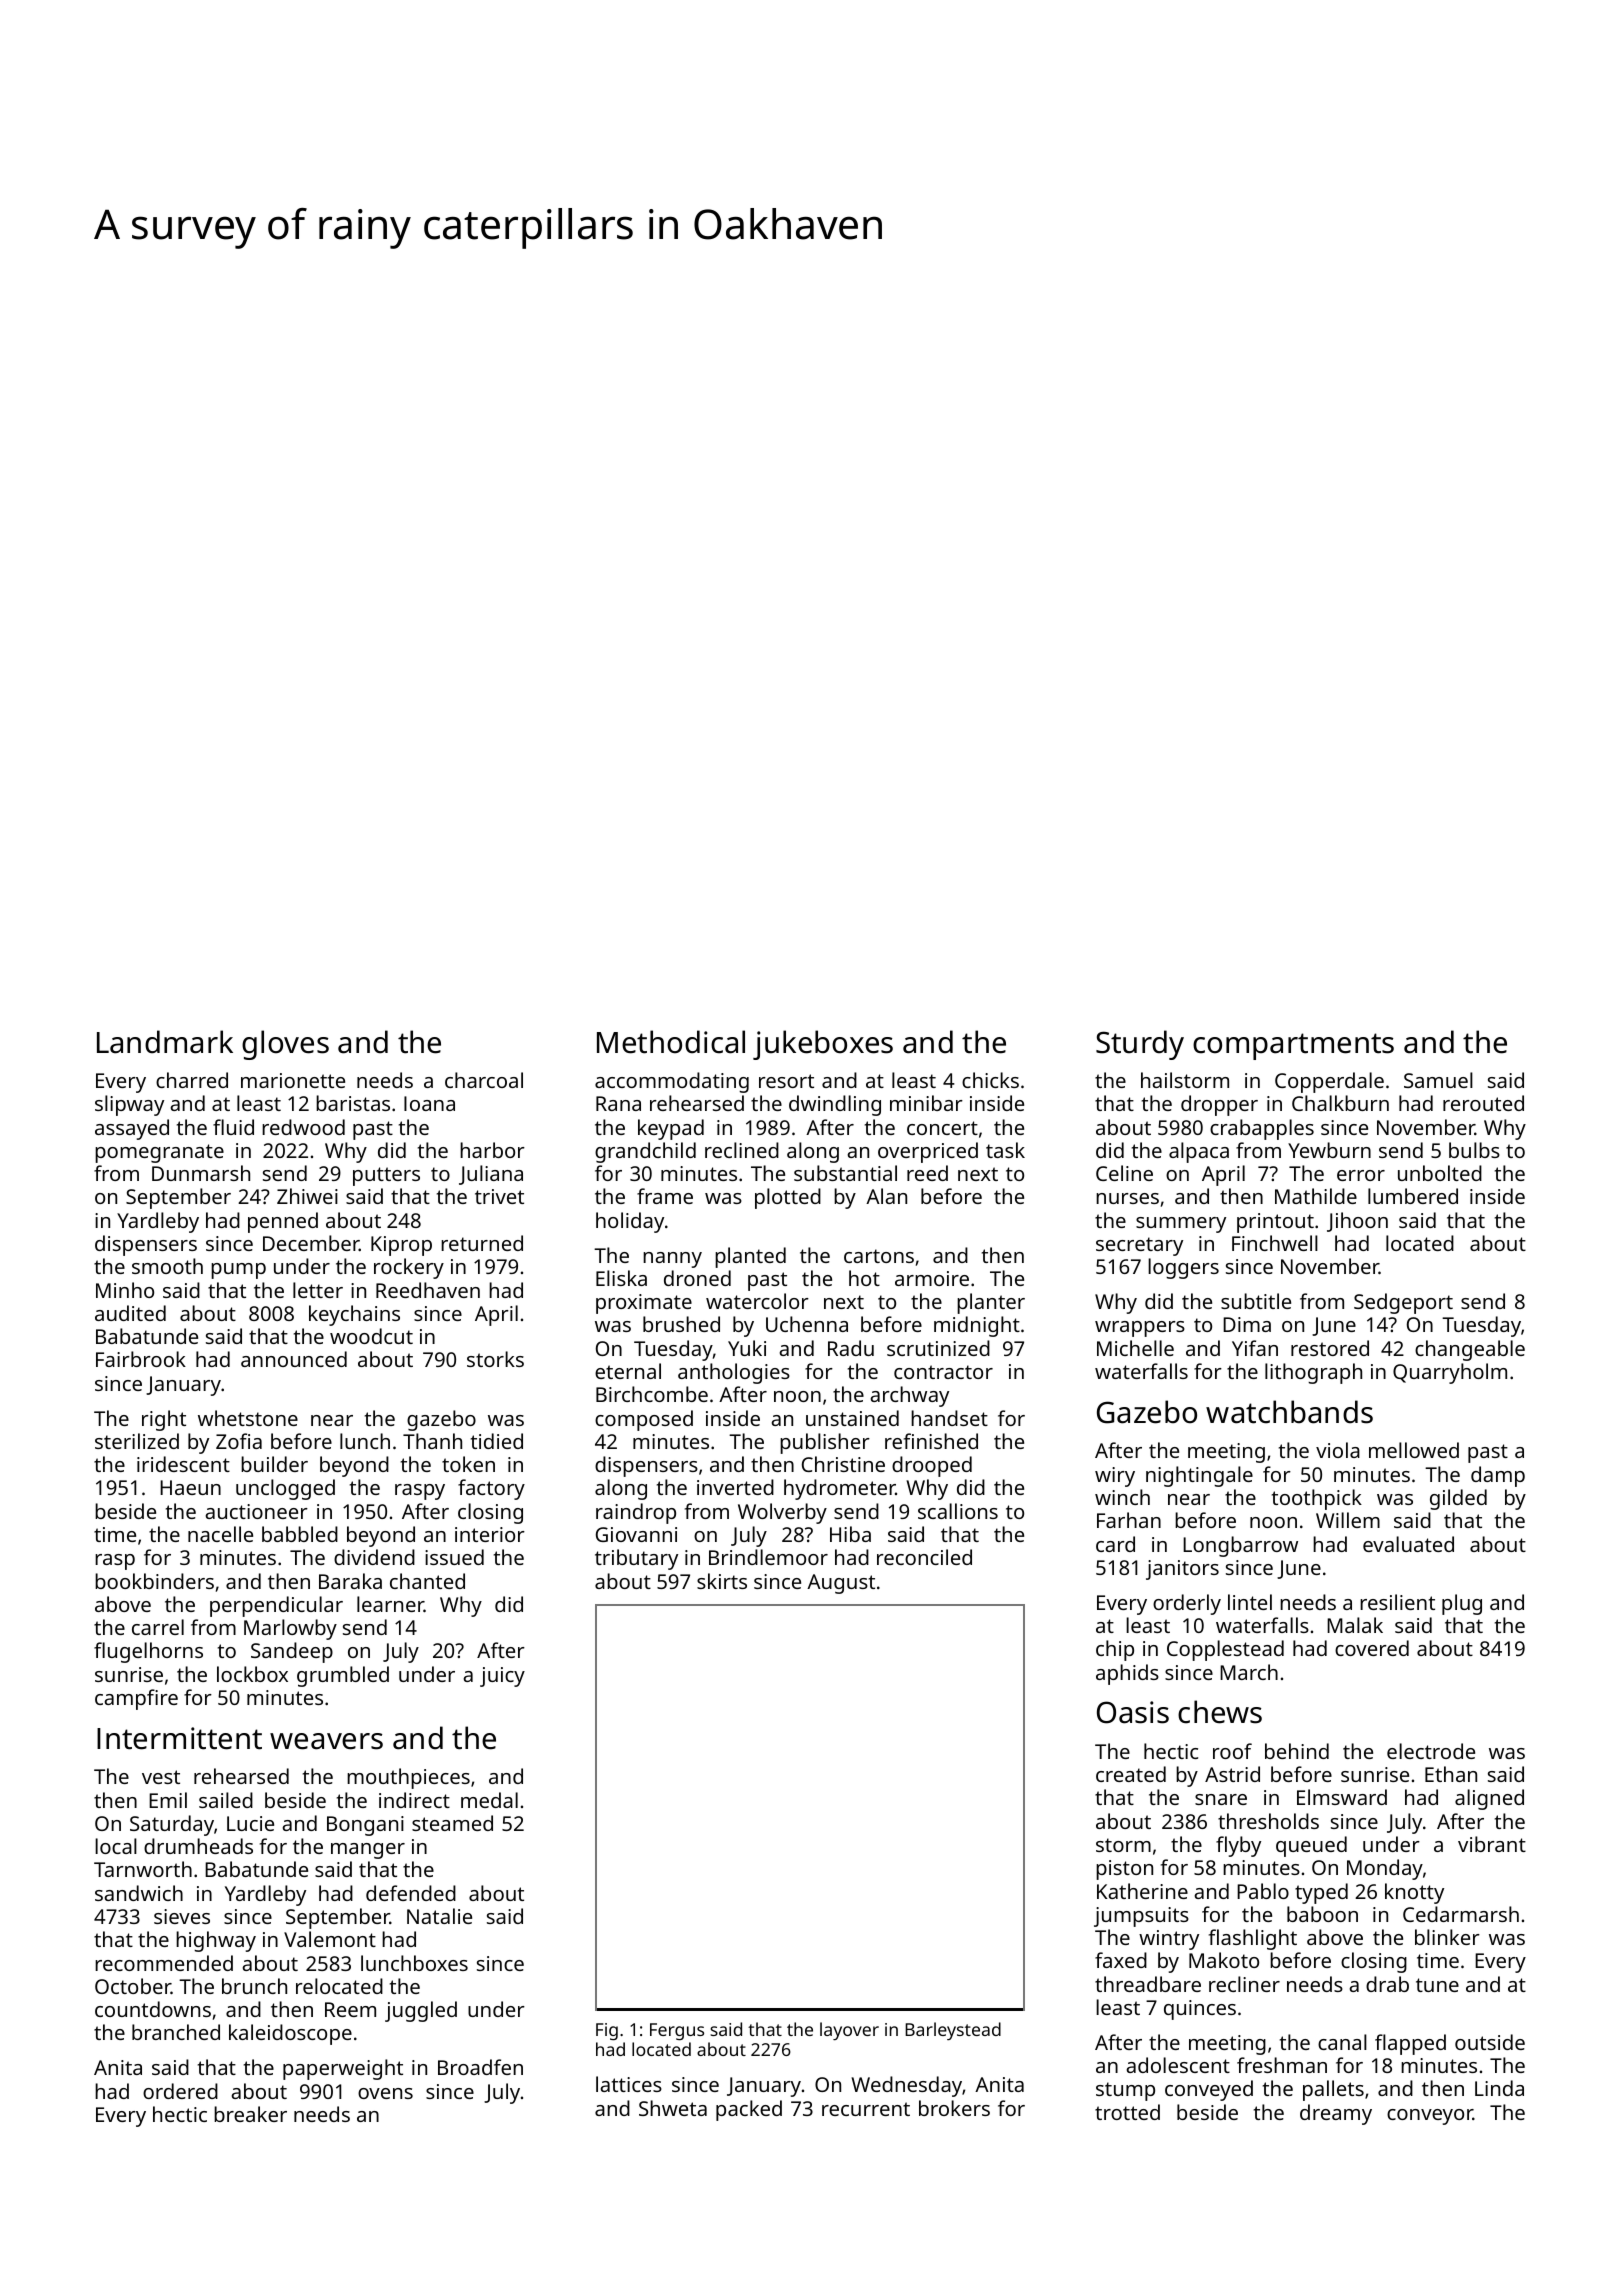  Describe the element at coordinates (1329, 1082) in the screenshot. I see `Copperdale` at that location.
